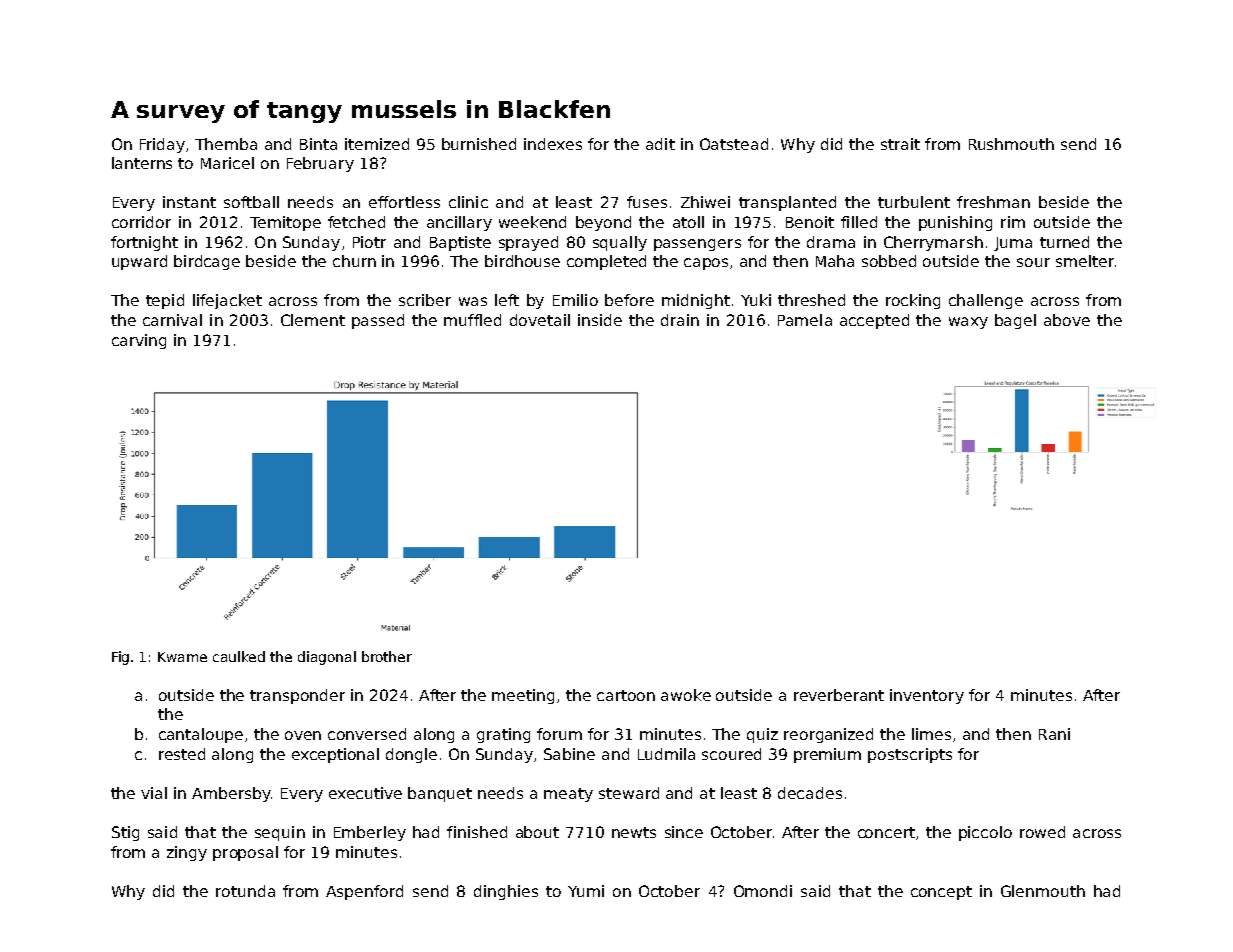 The height and width of the image is (952, 1233). I want to click on burnished, so click(479, 144).
